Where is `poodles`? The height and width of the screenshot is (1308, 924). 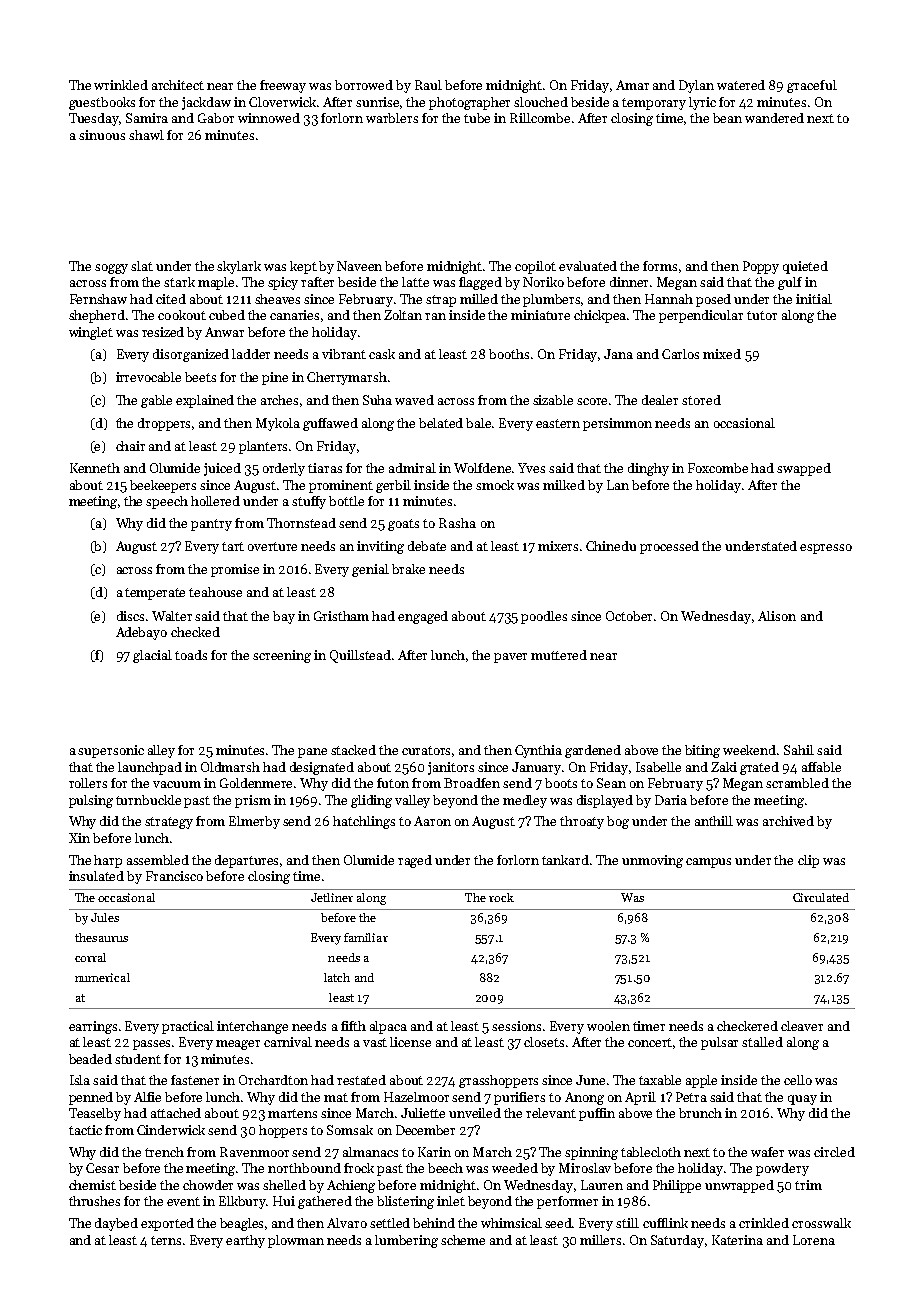 poodles is located at coordinates (544, 617).
